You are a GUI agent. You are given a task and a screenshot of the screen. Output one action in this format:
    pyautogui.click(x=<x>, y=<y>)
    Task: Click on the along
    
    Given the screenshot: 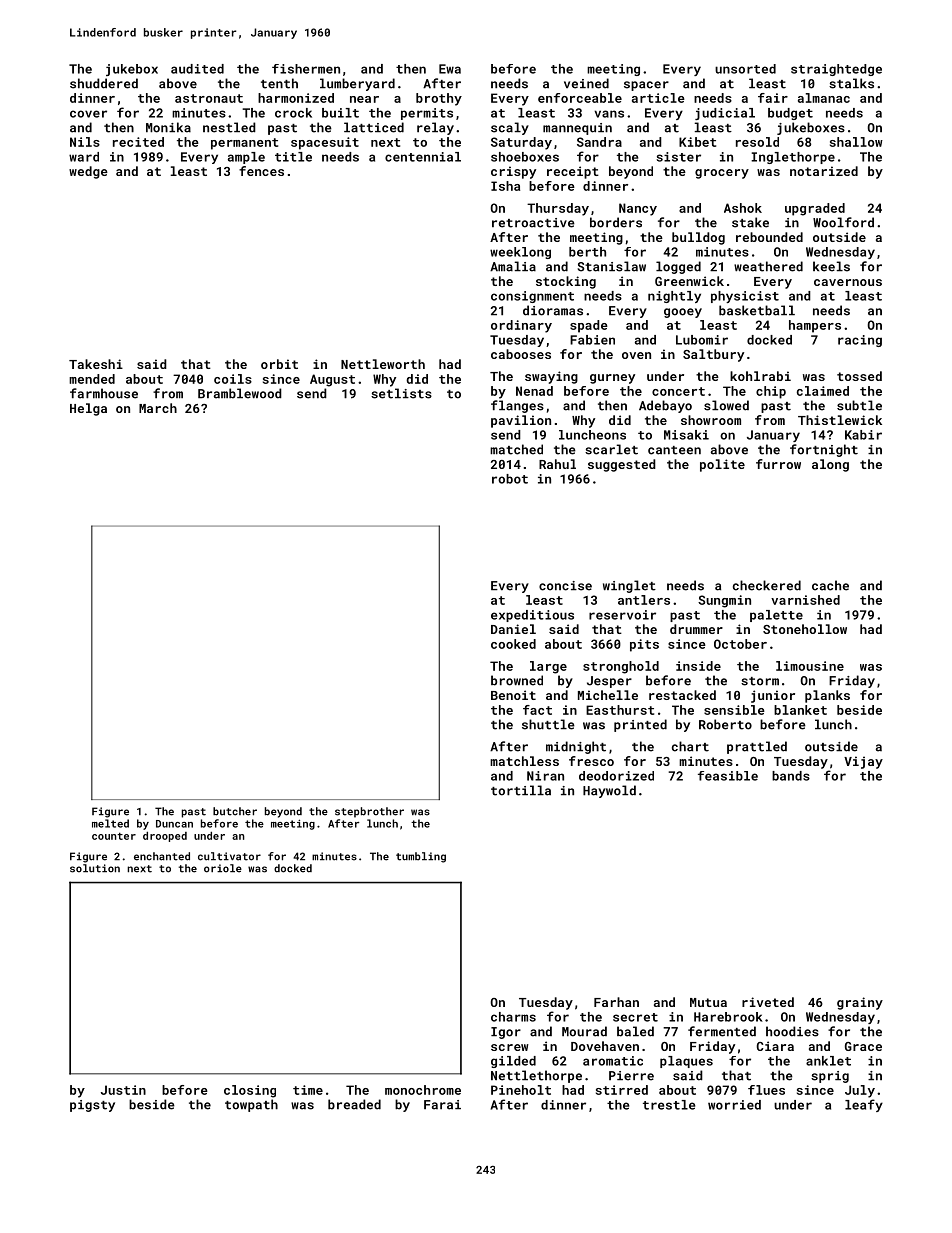 What is the action you would take?
    pyautogui.click(x=830, y=465)
